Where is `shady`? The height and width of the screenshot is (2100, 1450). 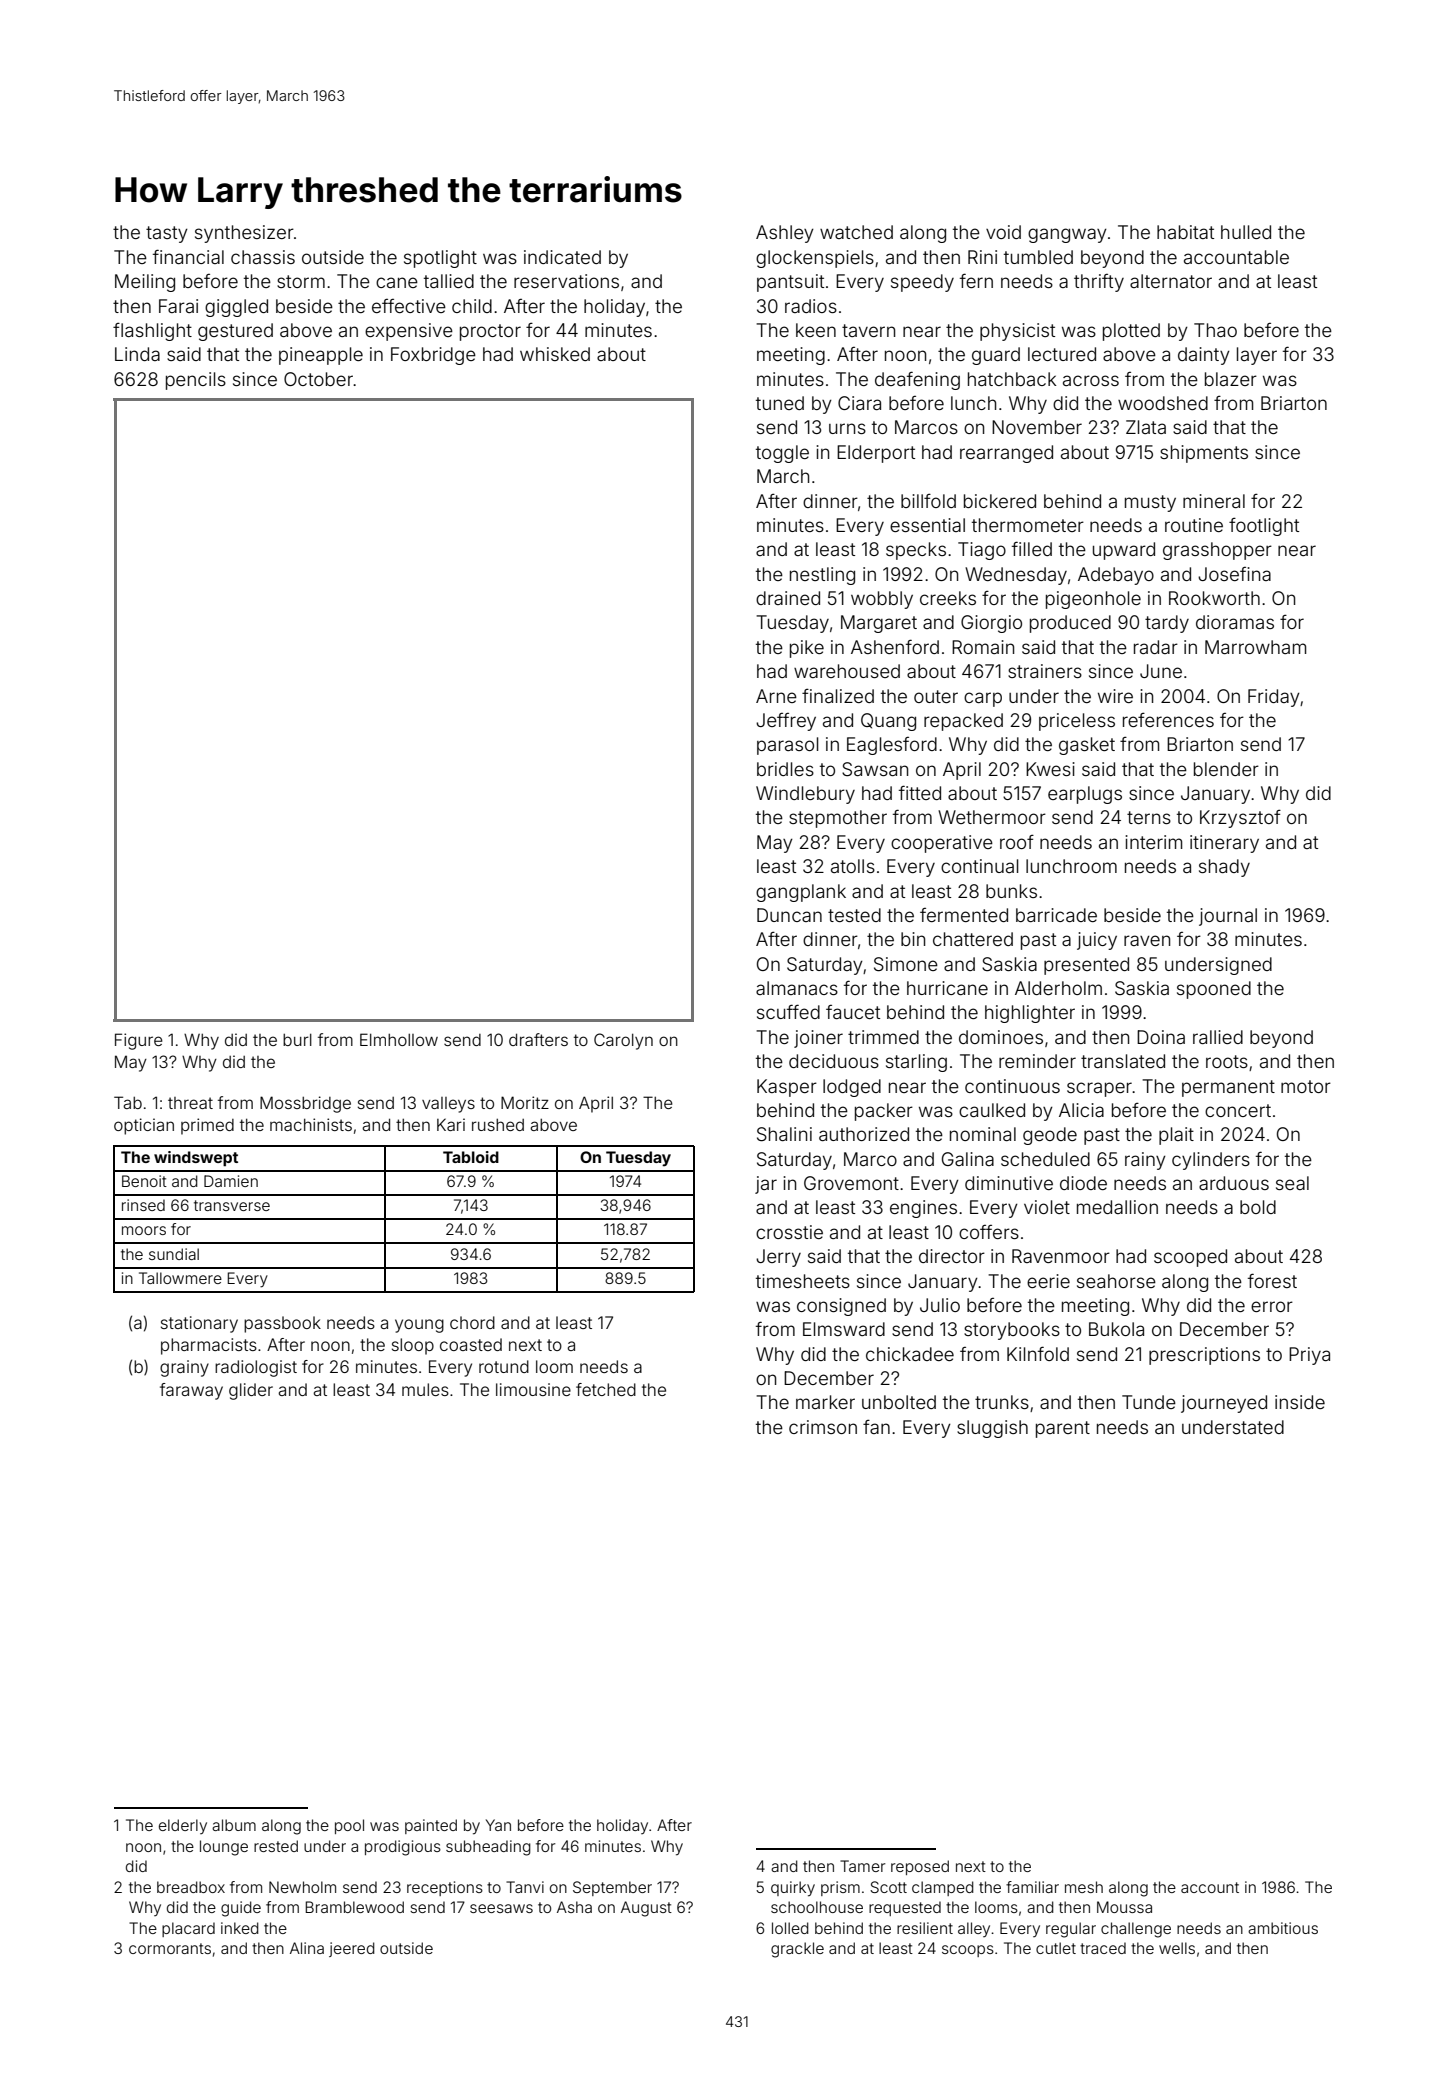
shady is located at coordinates (1224, 868).
